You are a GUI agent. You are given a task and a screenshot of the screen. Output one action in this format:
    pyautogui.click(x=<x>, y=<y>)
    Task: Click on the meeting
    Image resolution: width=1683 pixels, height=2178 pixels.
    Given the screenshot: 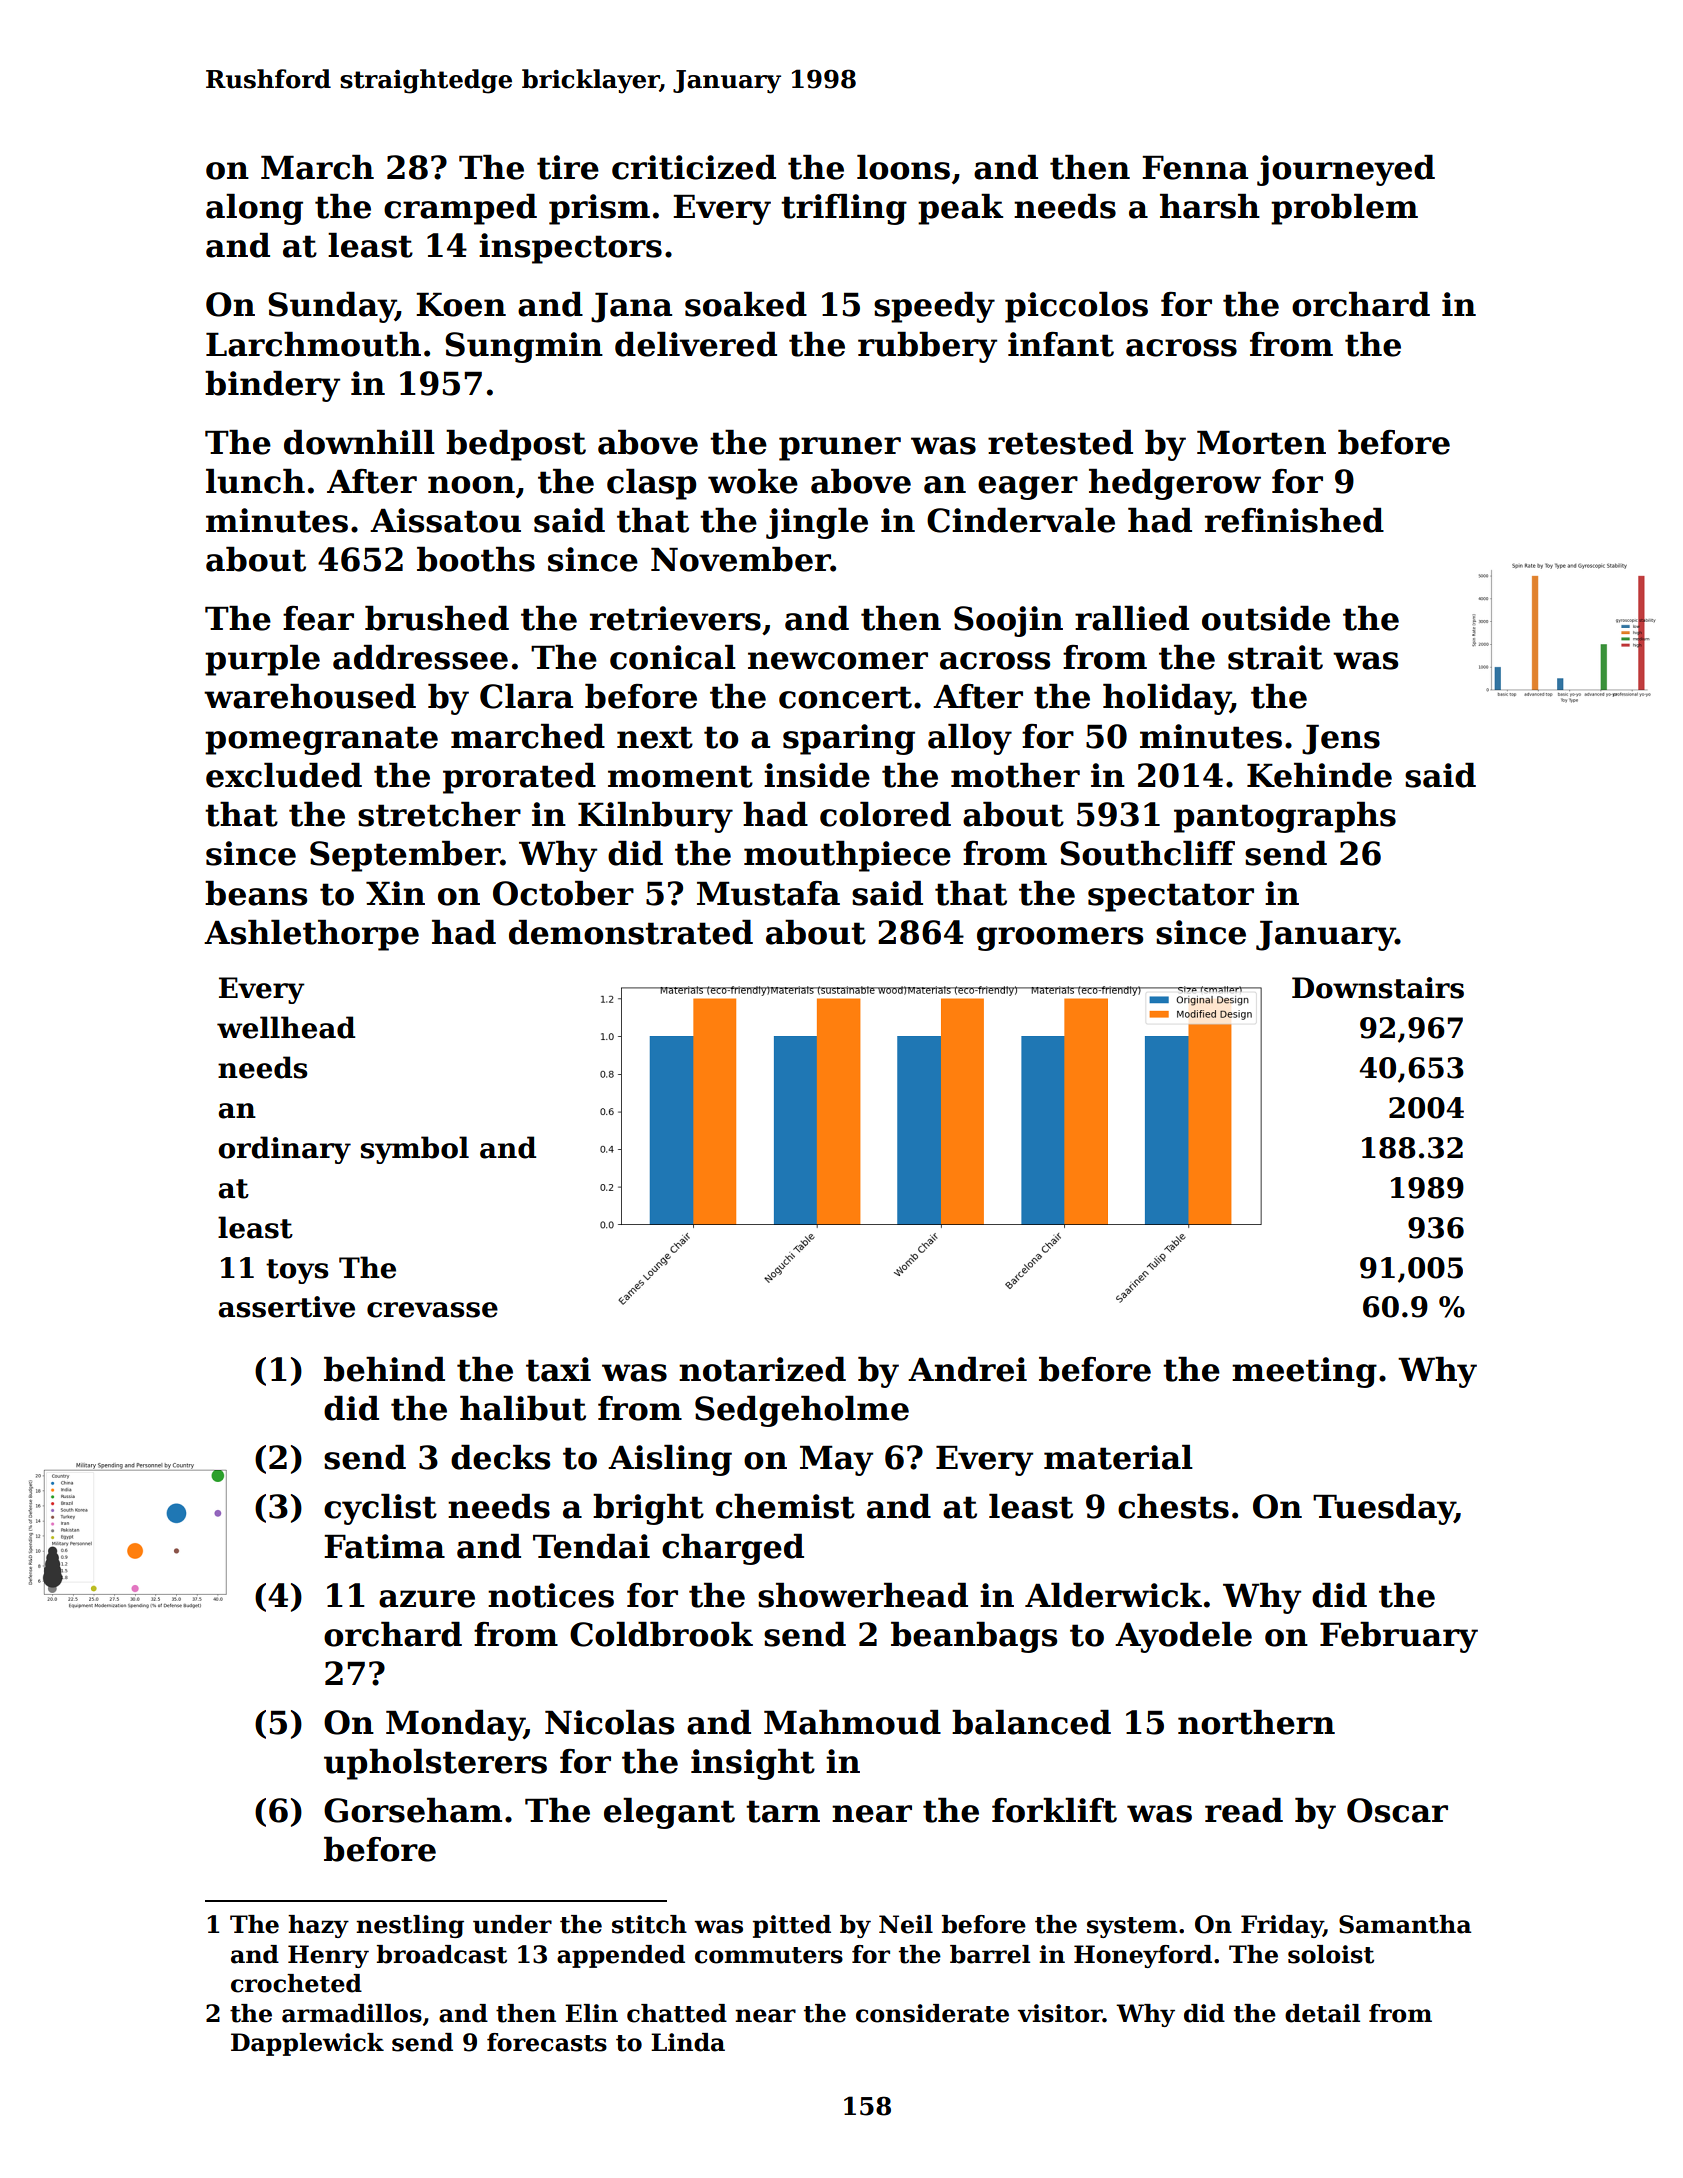 What is the action you would take?
    pyautogui.click(x=1304, y=1372)
